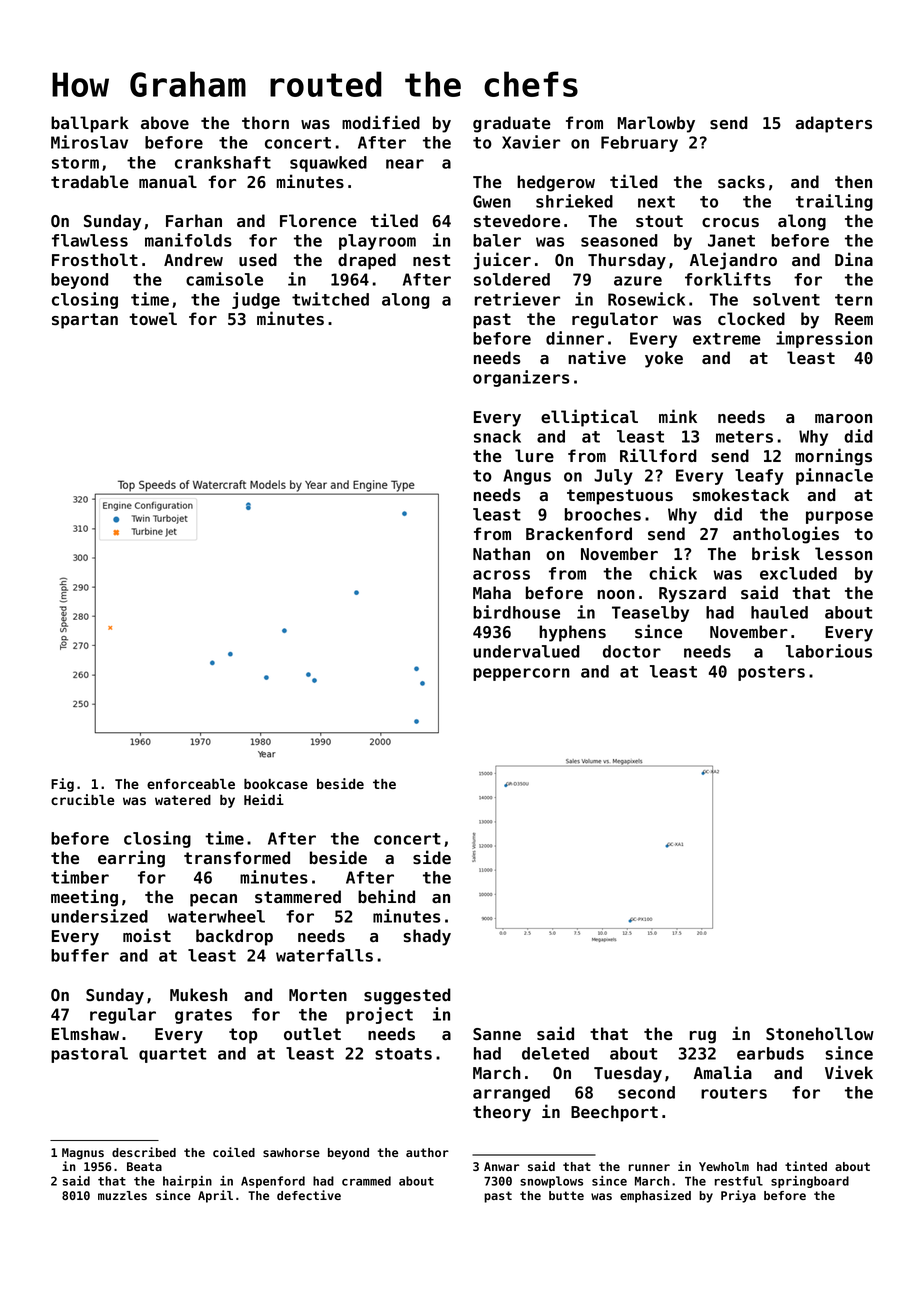 This screenshot has height=1308, width=924. What do you see at coordinates (497, 1034) in the screenshot?
I see `Sanne` at bounding box center [497, 1034].
